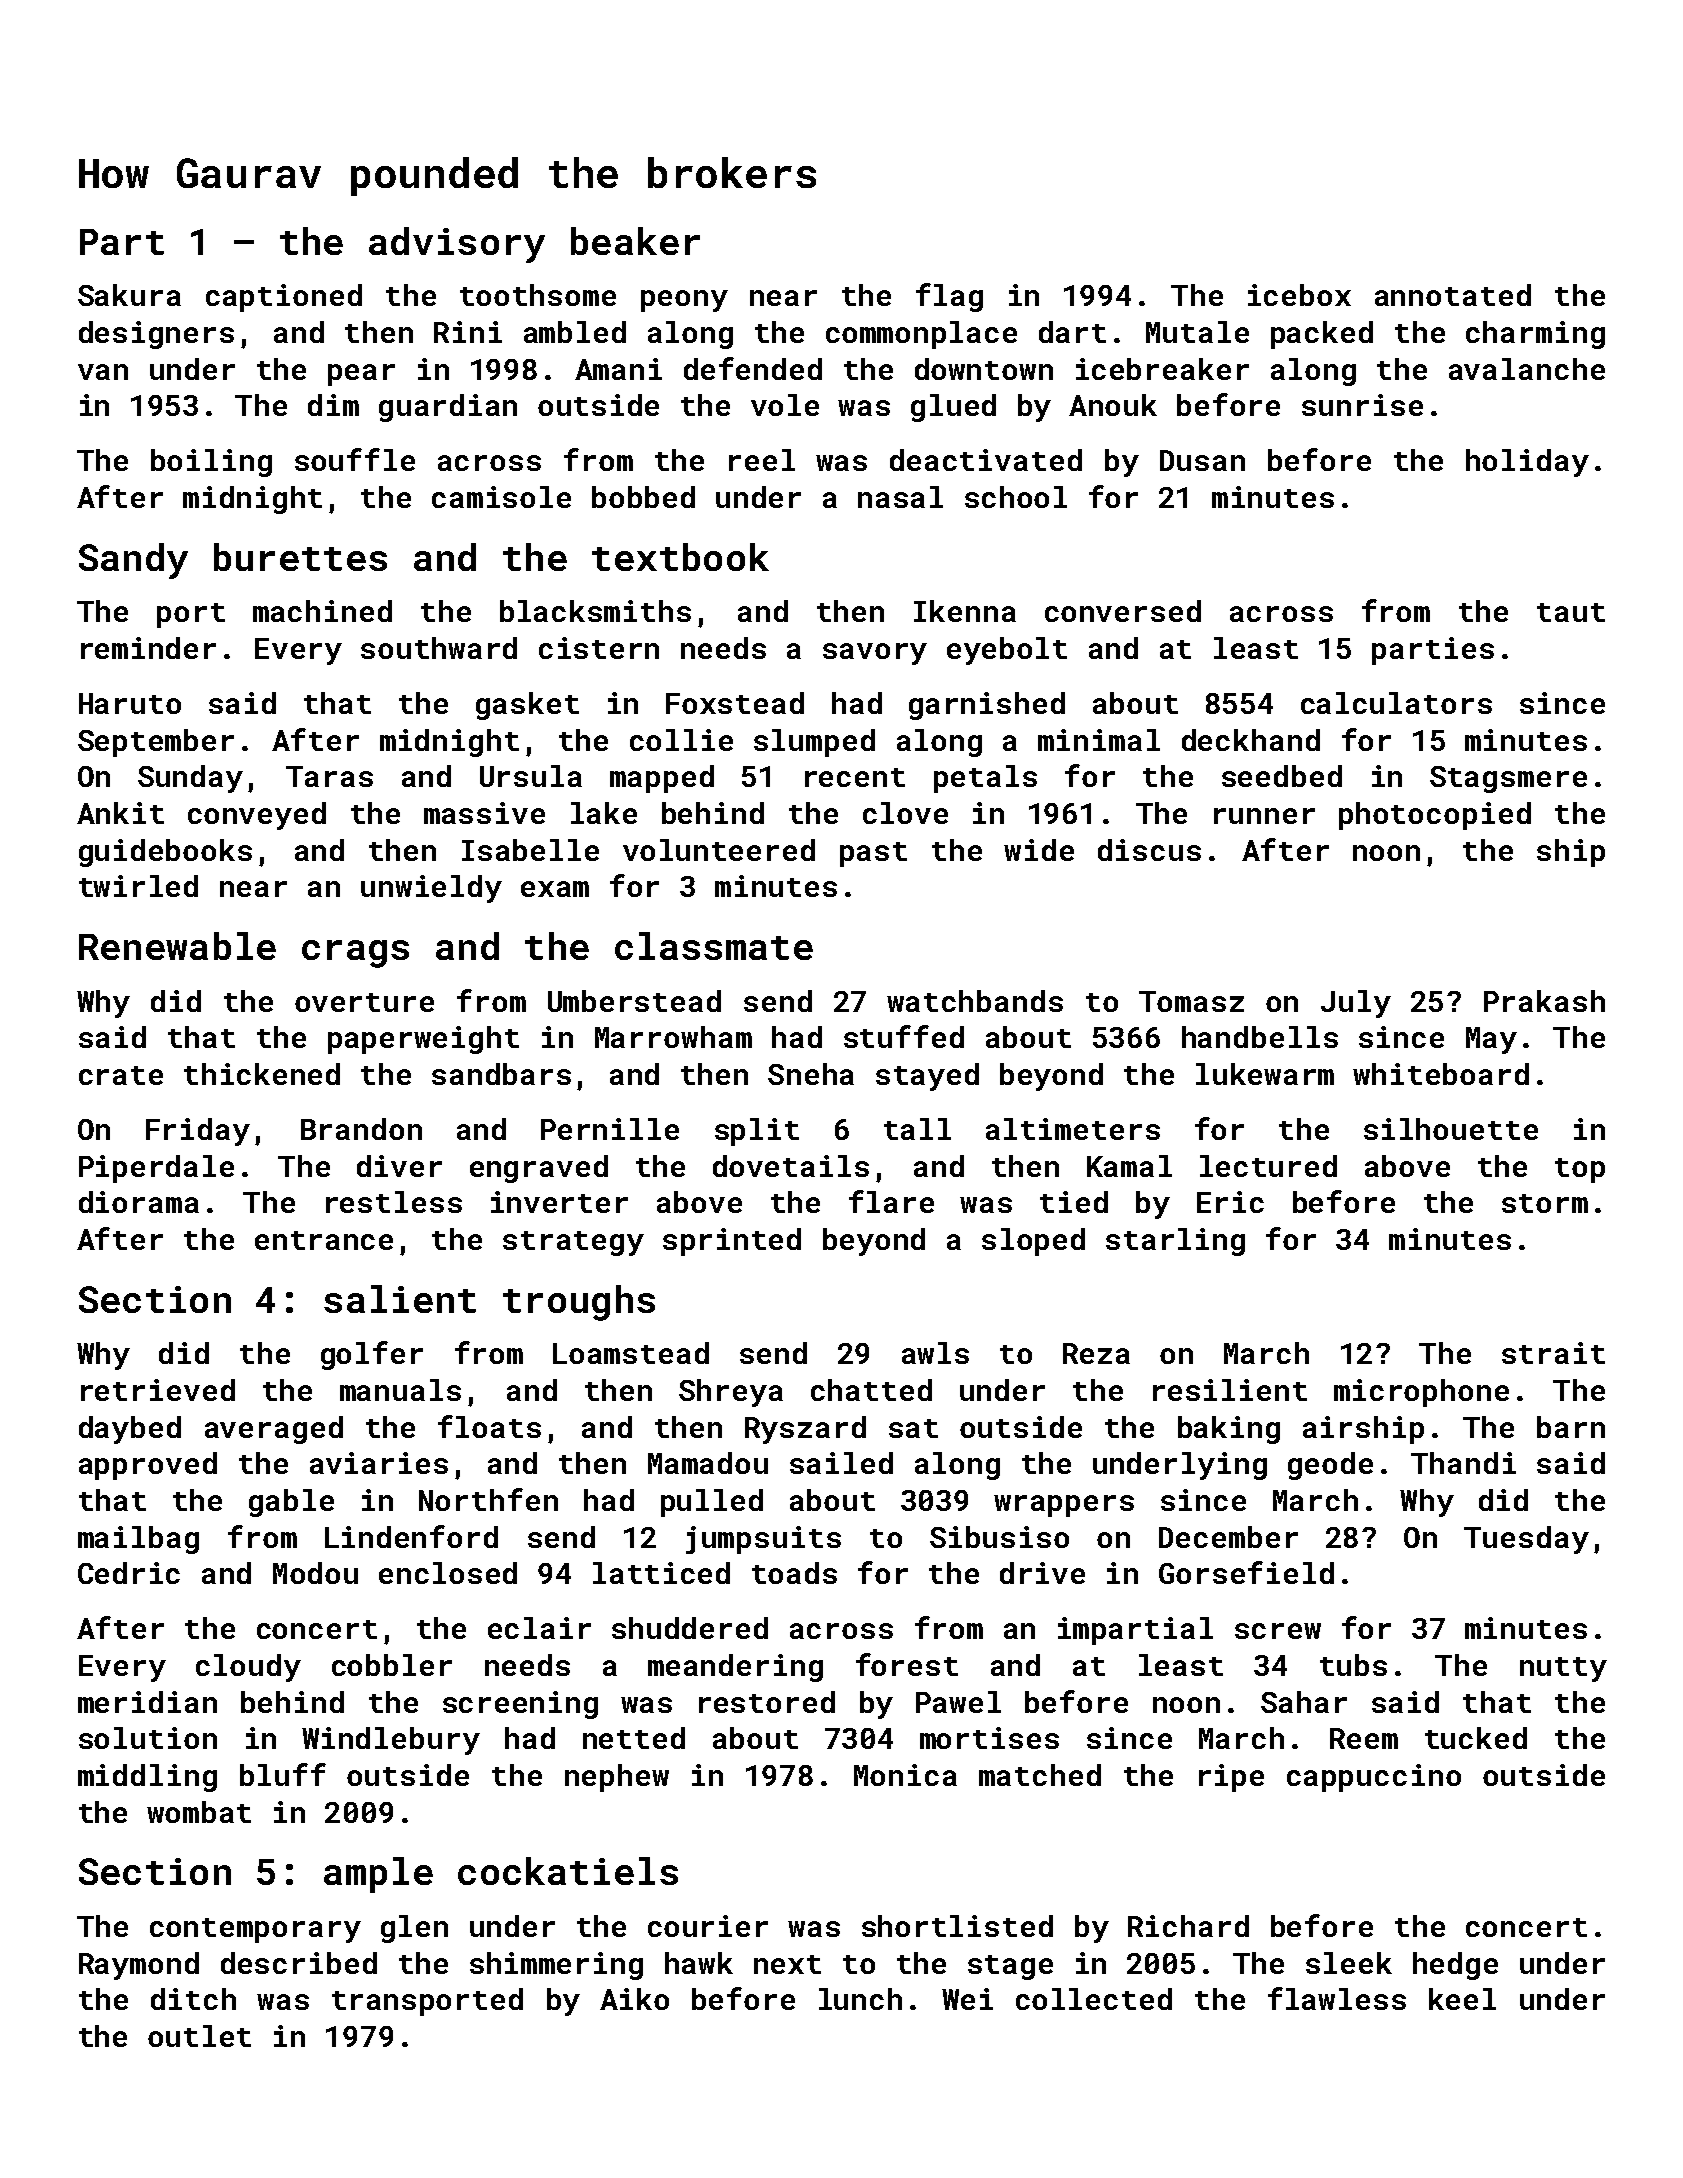 This screenshot has height=2178, width=1683. I want to click on holiday, so click(1527, 463).
